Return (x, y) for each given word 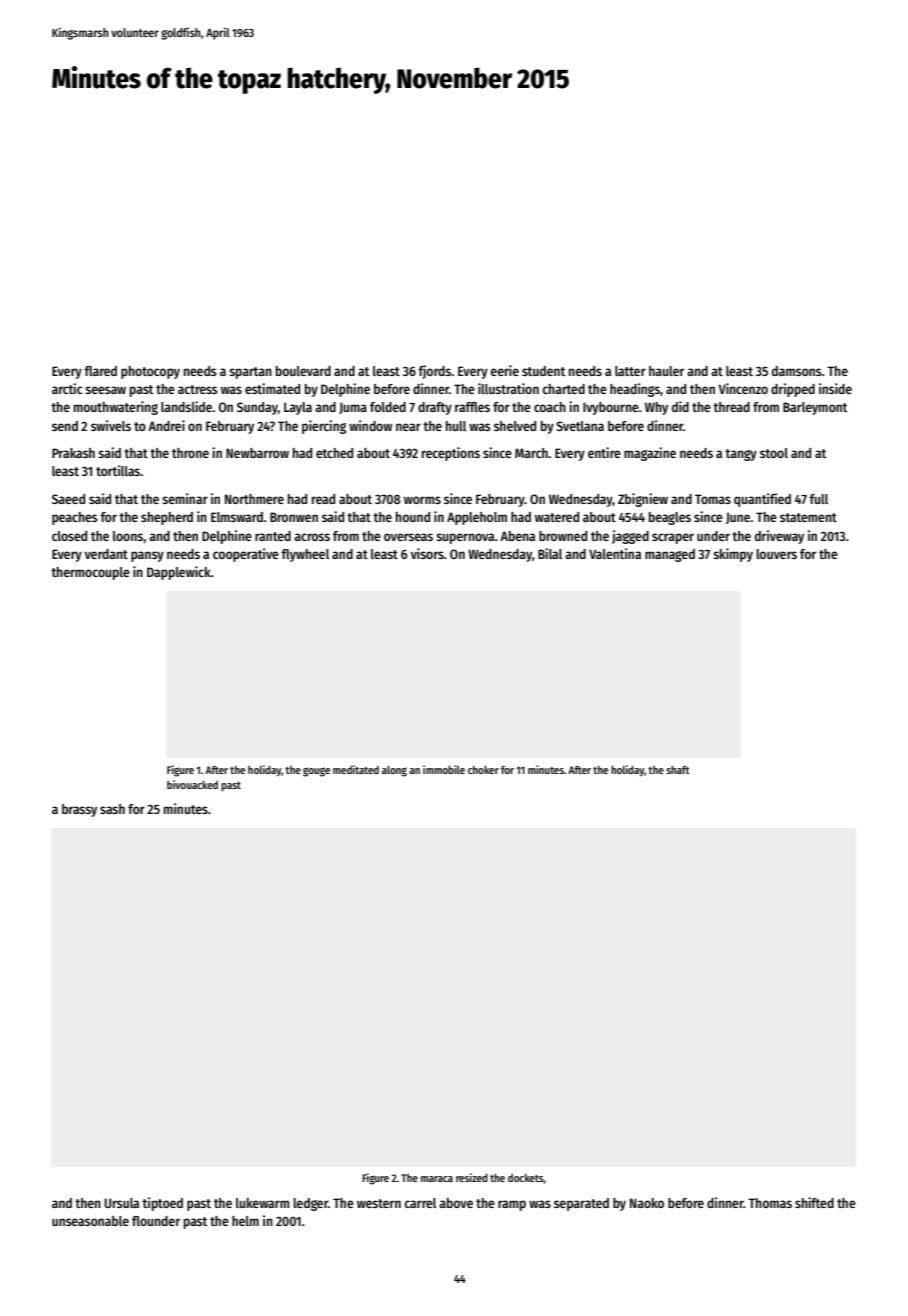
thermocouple (90, 573)
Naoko (647, 1203)
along (394, 771)
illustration (508, 388)
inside (835, 388)
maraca (437, 1179)
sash (112, 809)
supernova (465, 538)
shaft (678, 770)
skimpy (733, 555)
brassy (79, 810)
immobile (444, 769)
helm (245, 1221)
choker (483, 770)
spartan (250, 373)
